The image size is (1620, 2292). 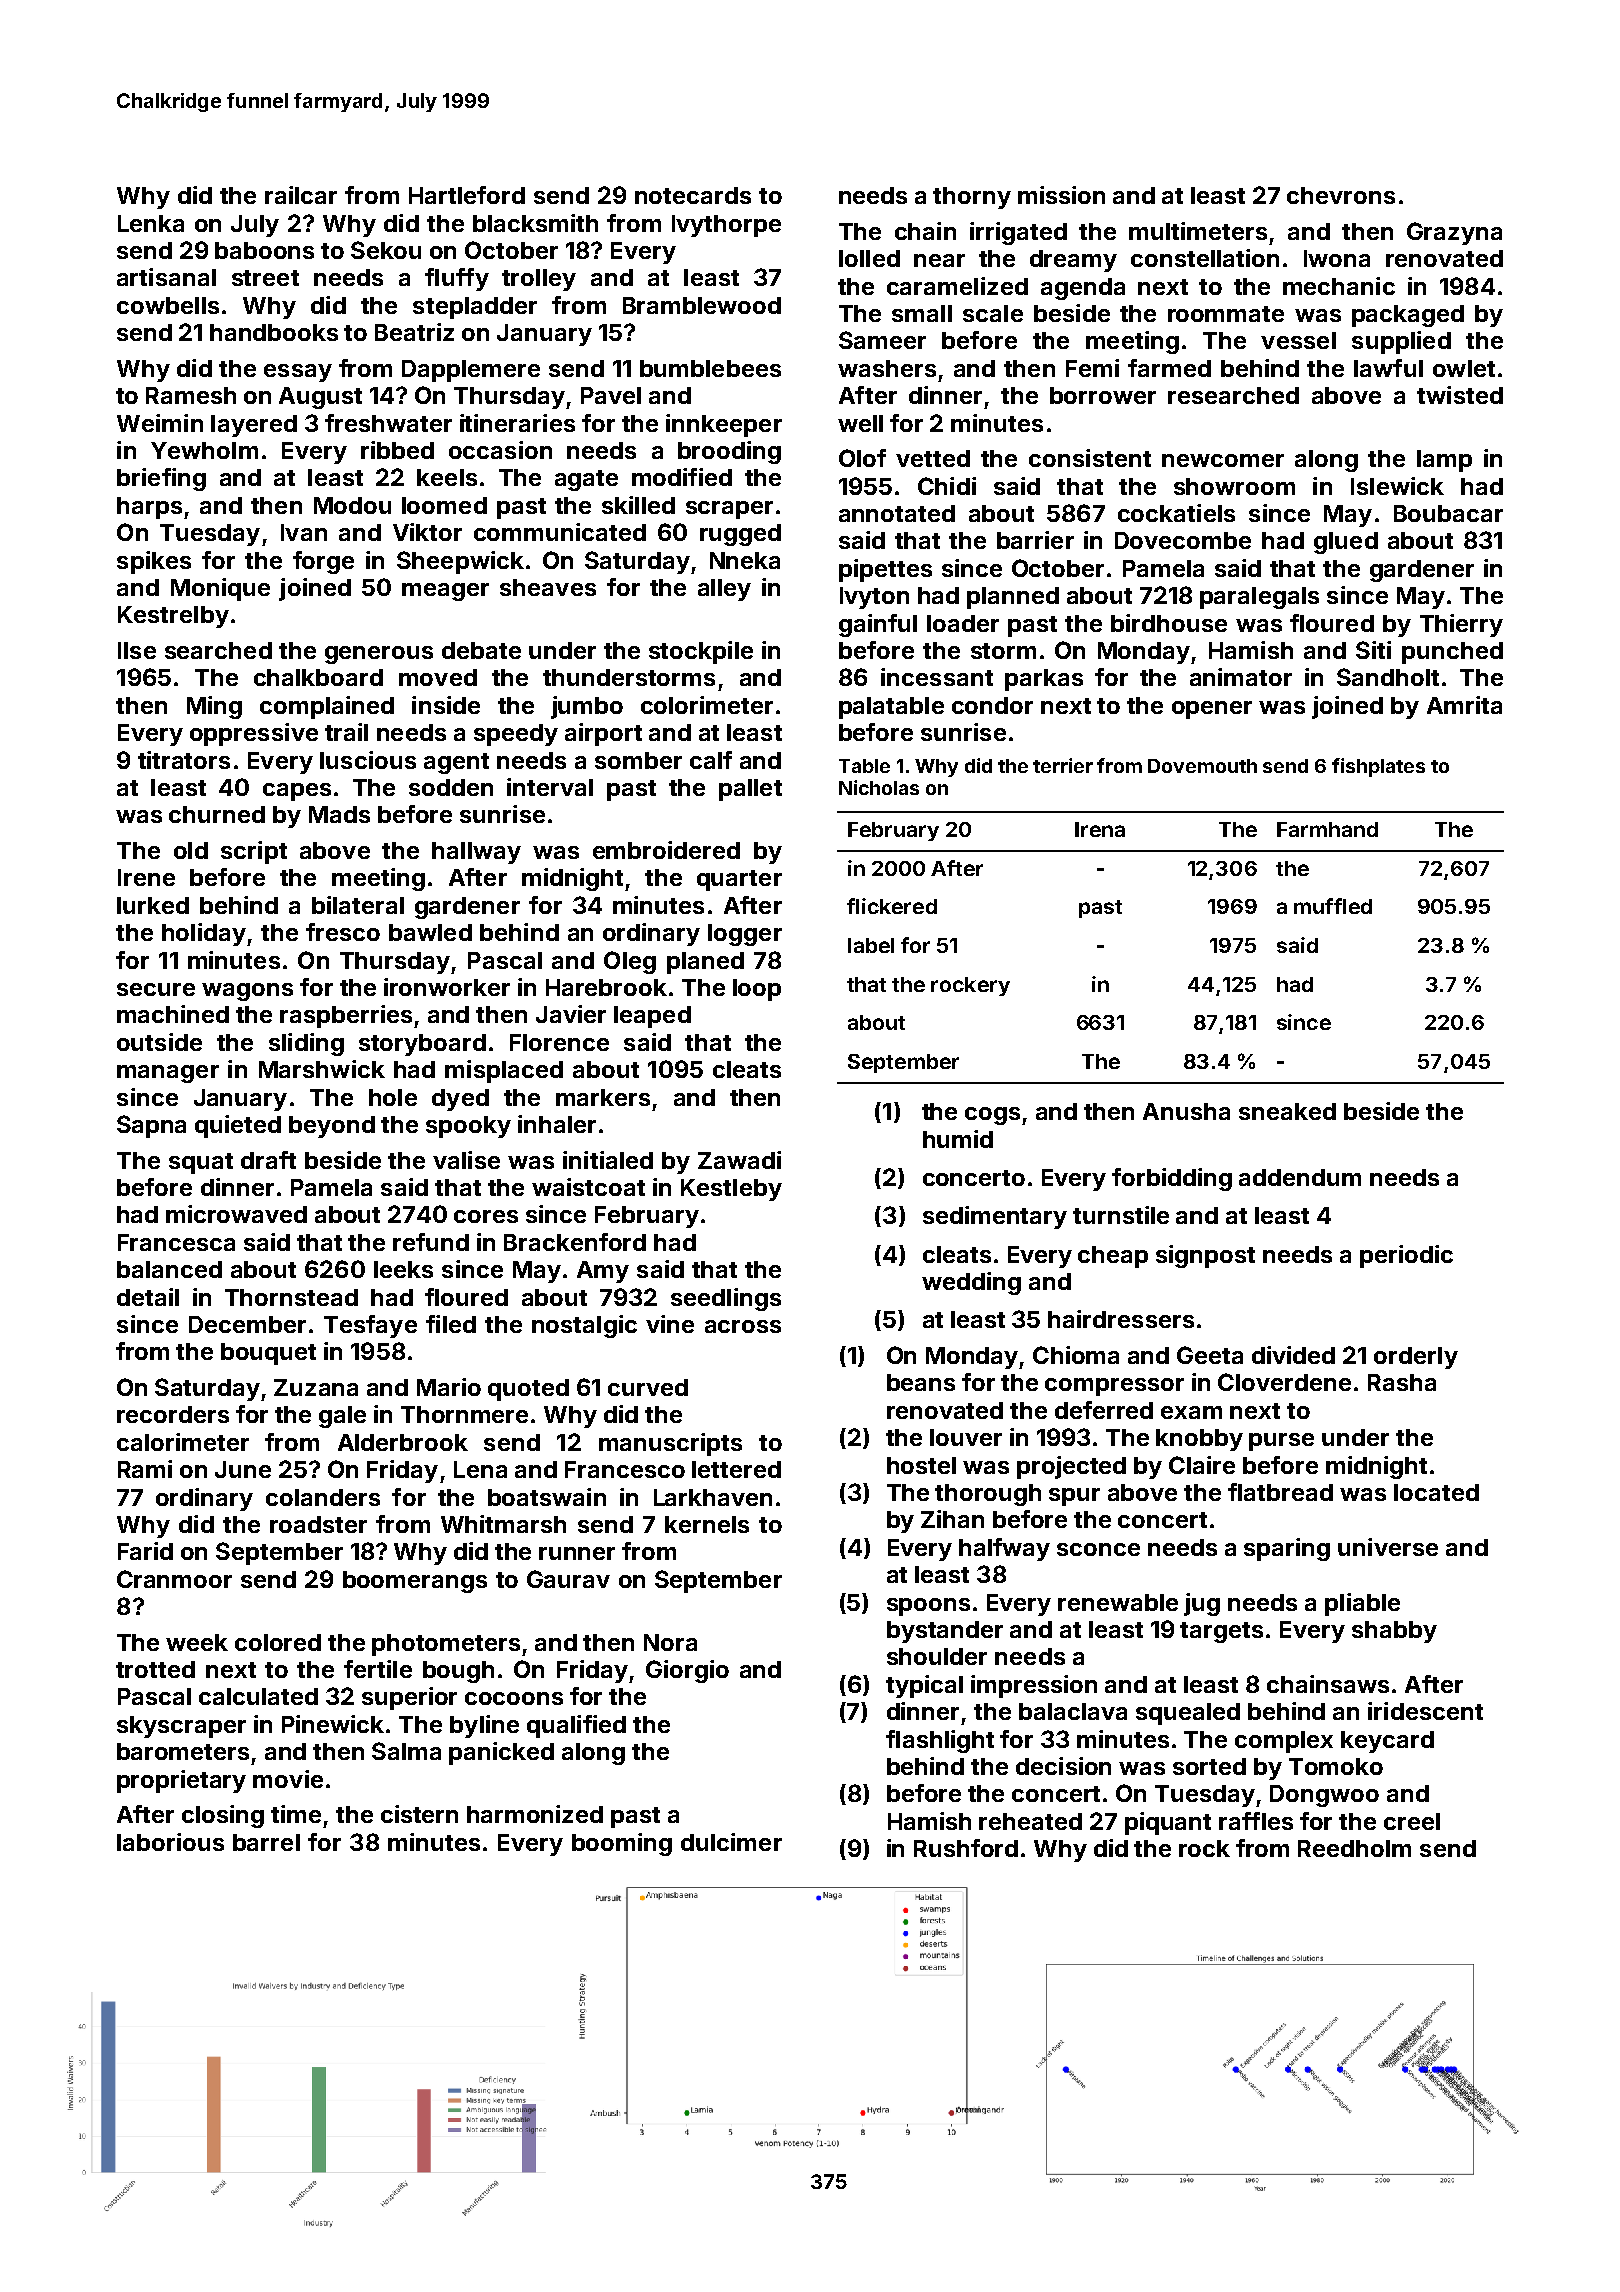 I want to click on Grazyna, so click(x=1454, y=233).
